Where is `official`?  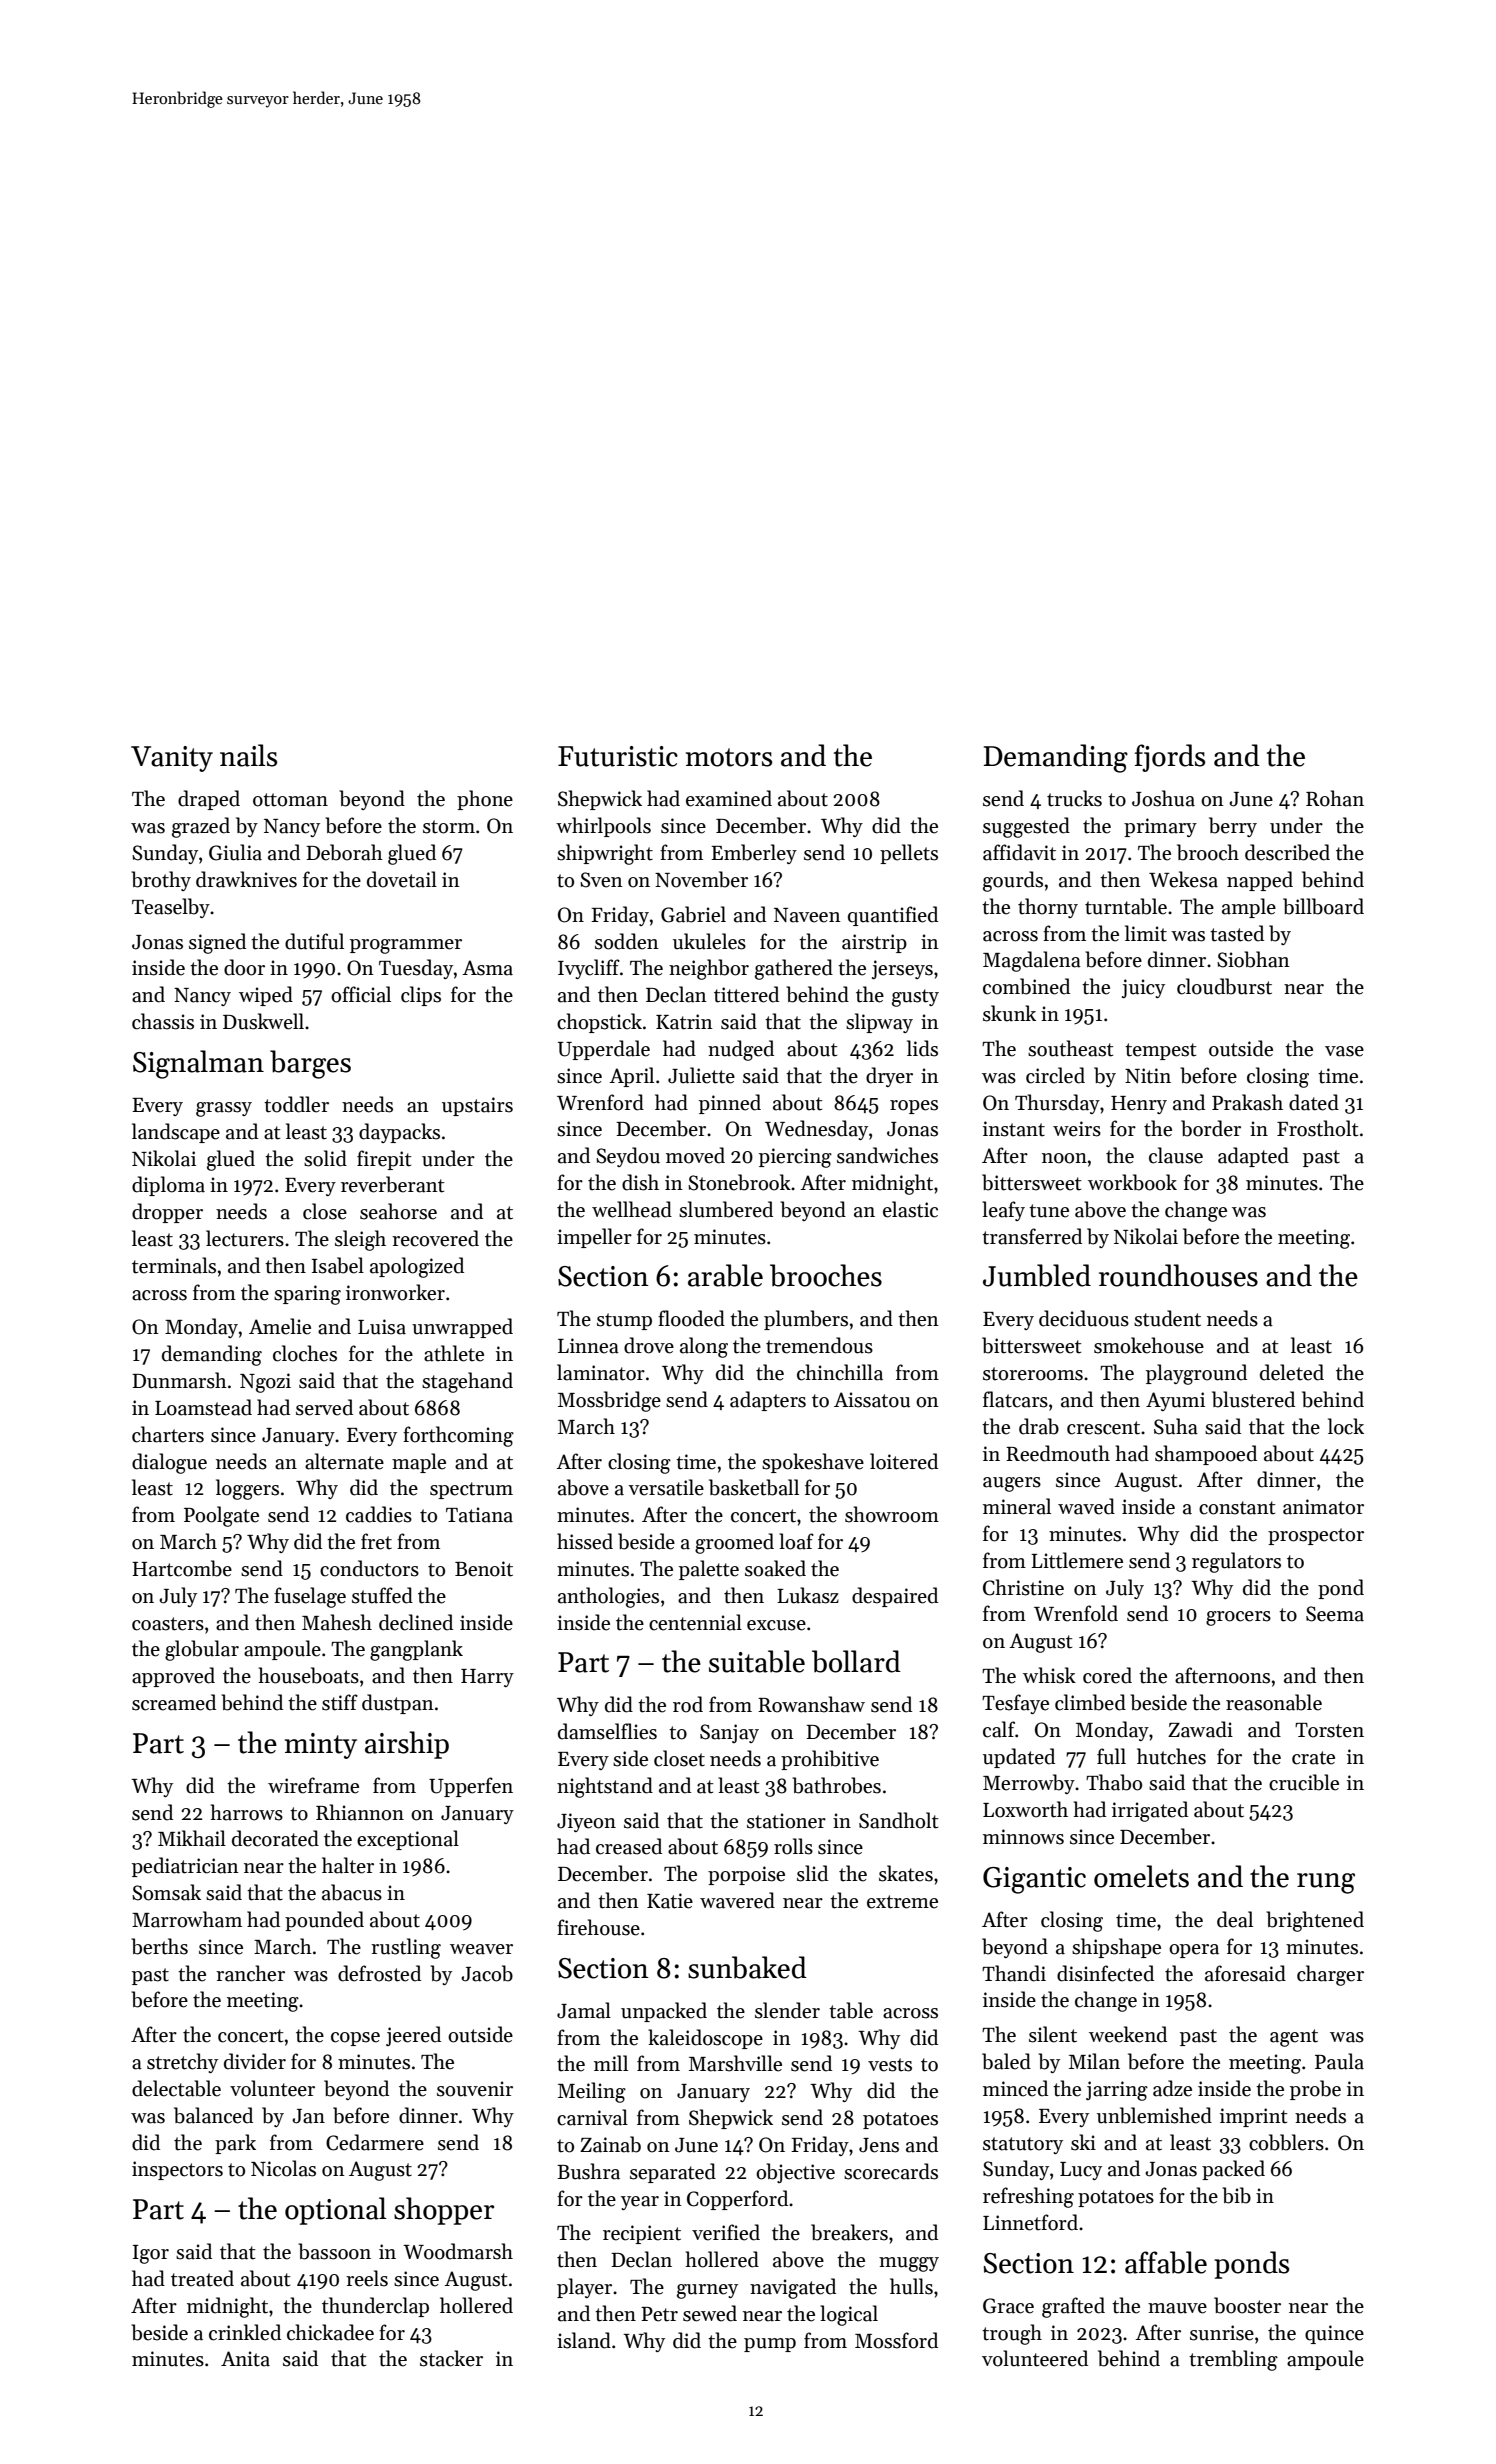 official is located at coordinates (361, 994).
